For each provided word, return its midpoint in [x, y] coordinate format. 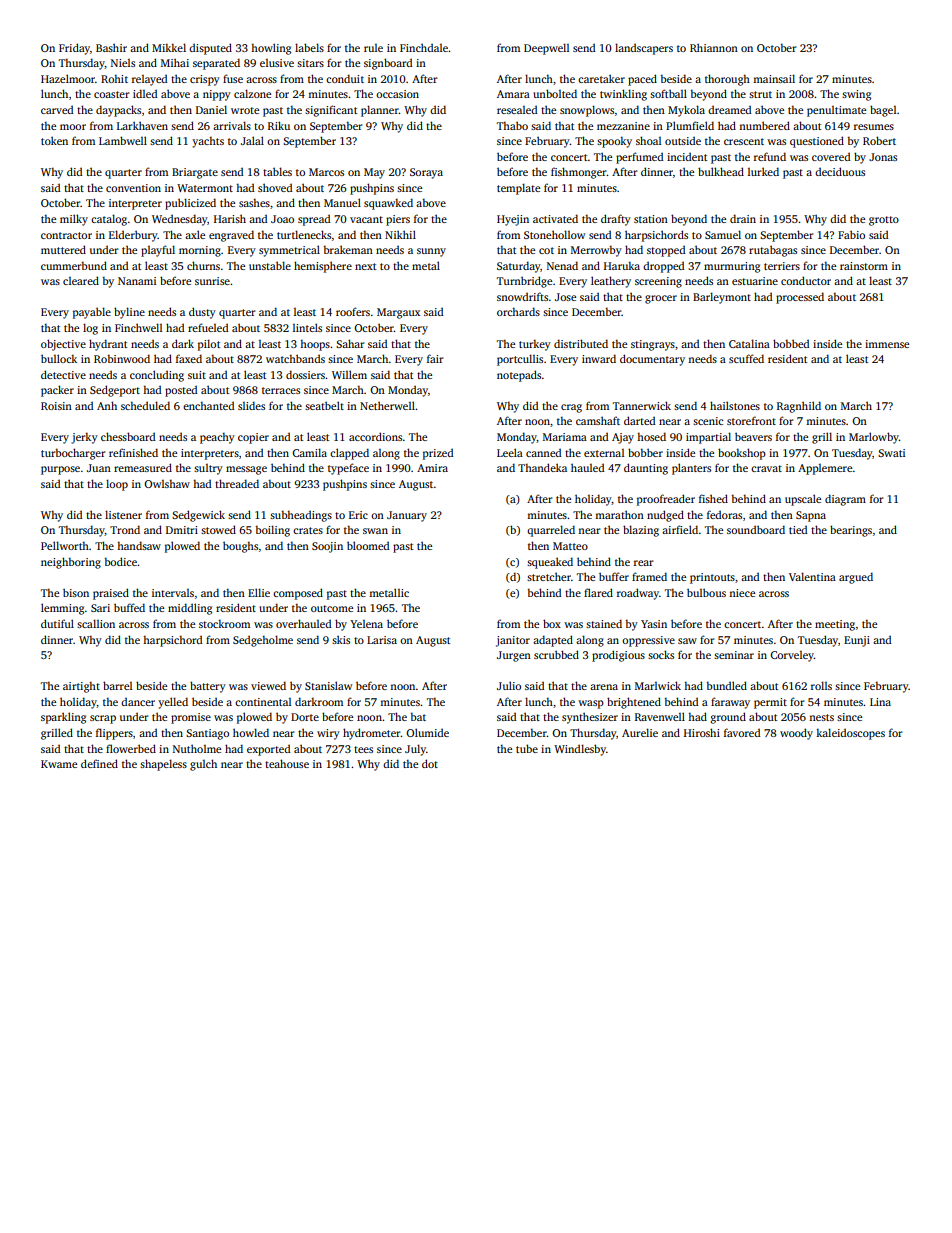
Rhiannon [714, 47]
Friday [74, 49]
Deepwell [546, 49]
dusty [202, 313]
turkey [535, 345]
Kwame [59, 764]
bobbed [791, 343]
